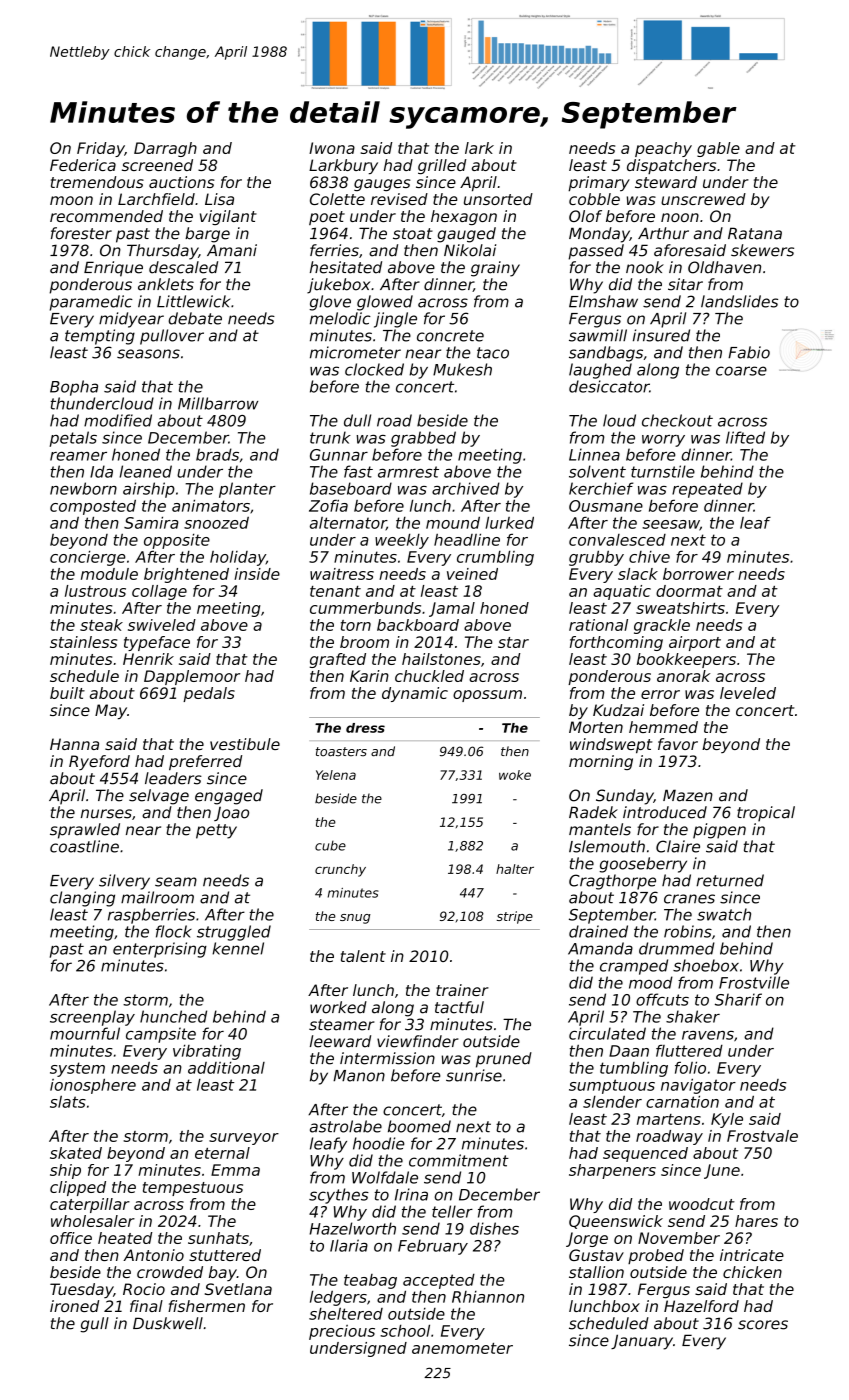 Image resolution: width=849 pixels, height=1400 pixels. I want to click on leveled, so click(748, 693).
